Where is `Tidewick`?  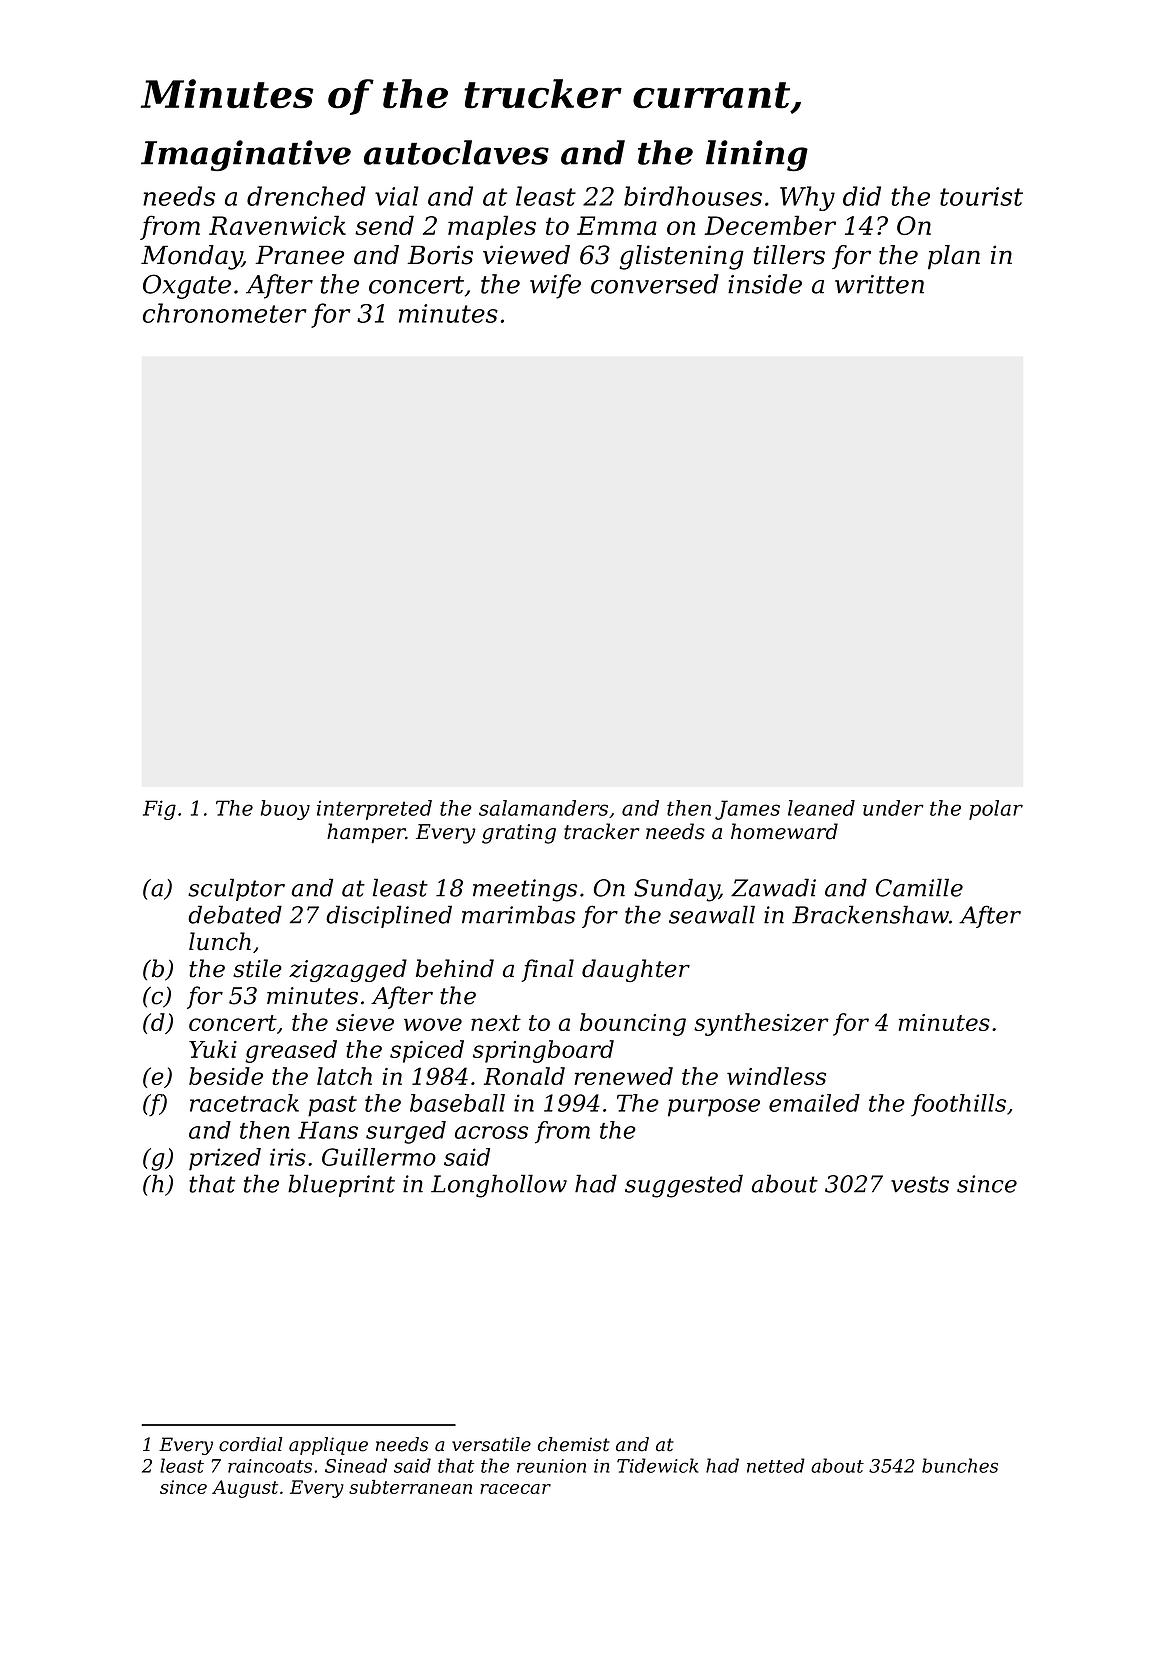 Tidewick is located at coordinates (657, 1465).
